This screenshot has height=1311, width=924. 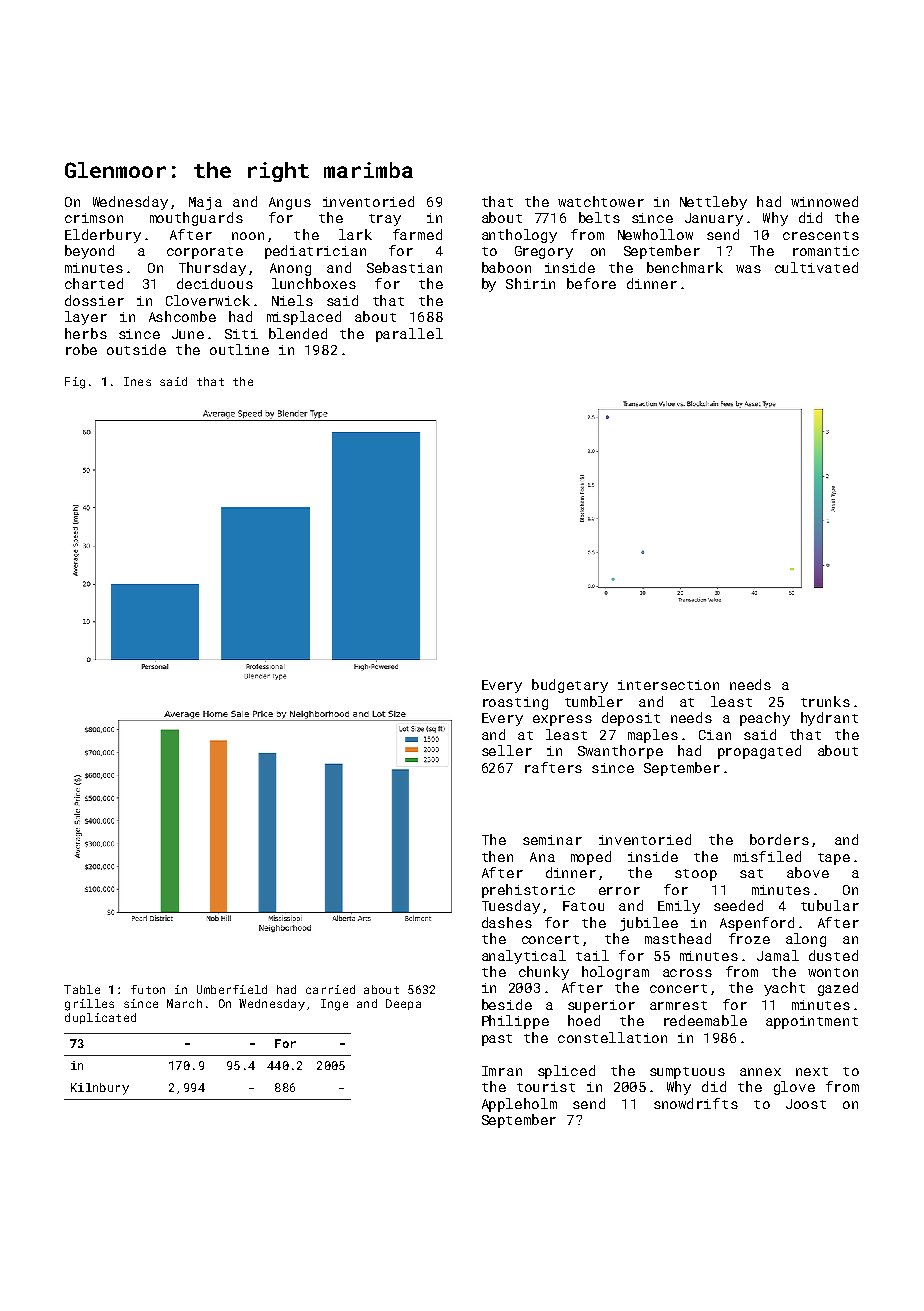 What do you see at coordinates (570, 686) in the screenshot?
I see `budgetary` at bounding box center [570, 686].
